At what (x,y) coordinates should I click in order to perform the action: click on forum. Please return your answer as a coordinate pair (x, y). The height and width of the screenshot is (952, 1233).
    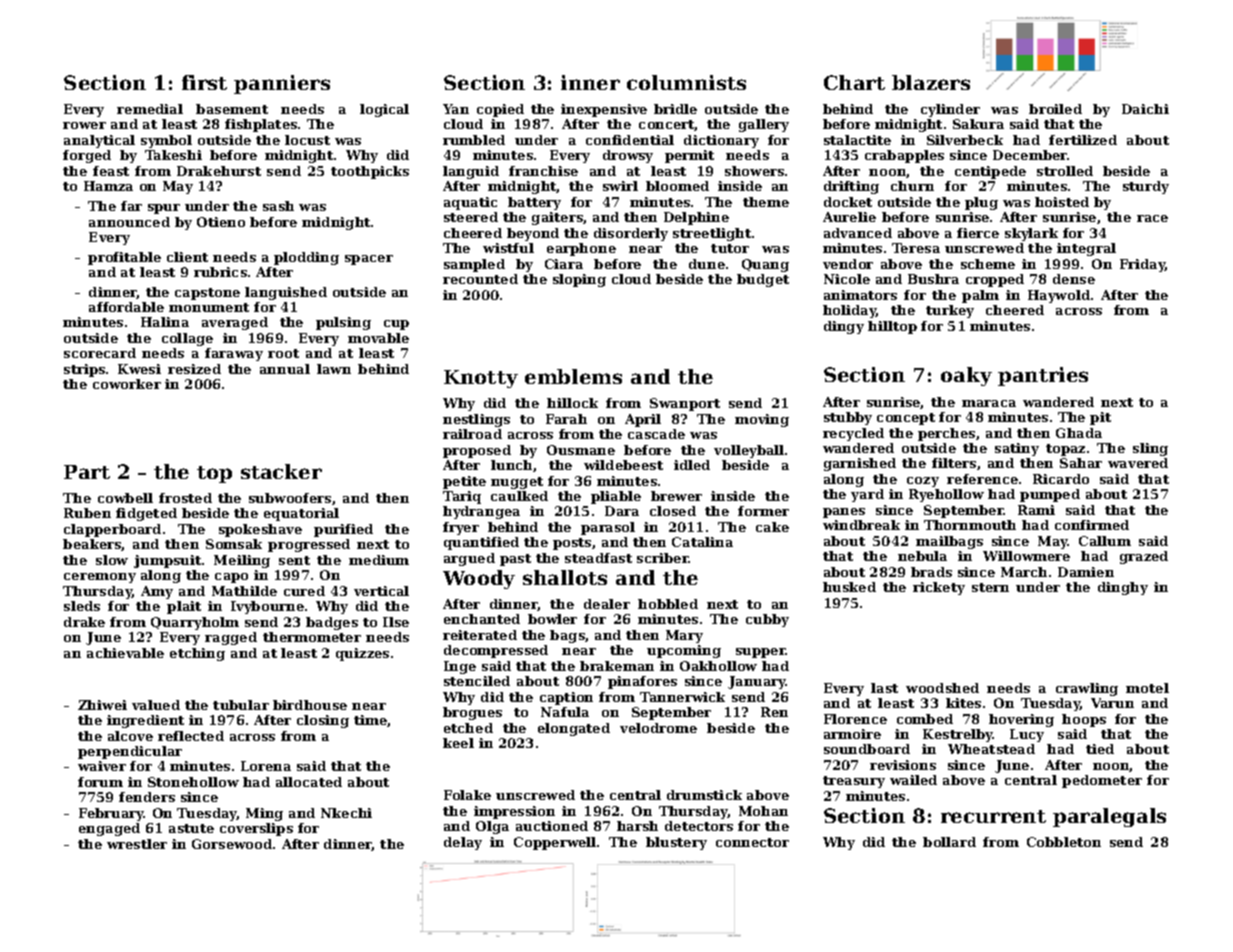
    Looking at the image, I should click on (100, 782).
